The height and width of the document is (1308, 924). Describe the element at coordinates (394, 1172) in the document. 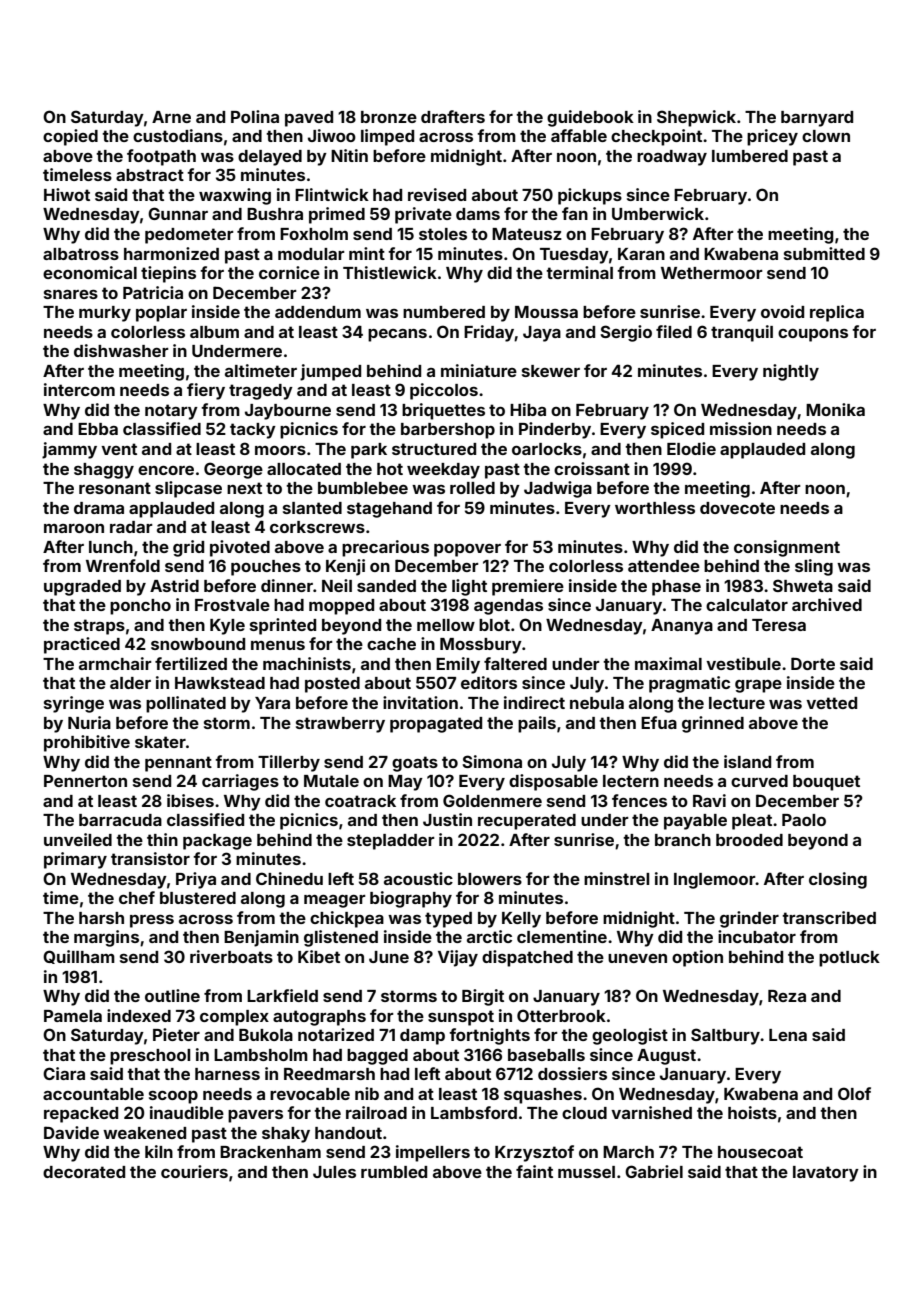

I see `rumbled` at that location.
